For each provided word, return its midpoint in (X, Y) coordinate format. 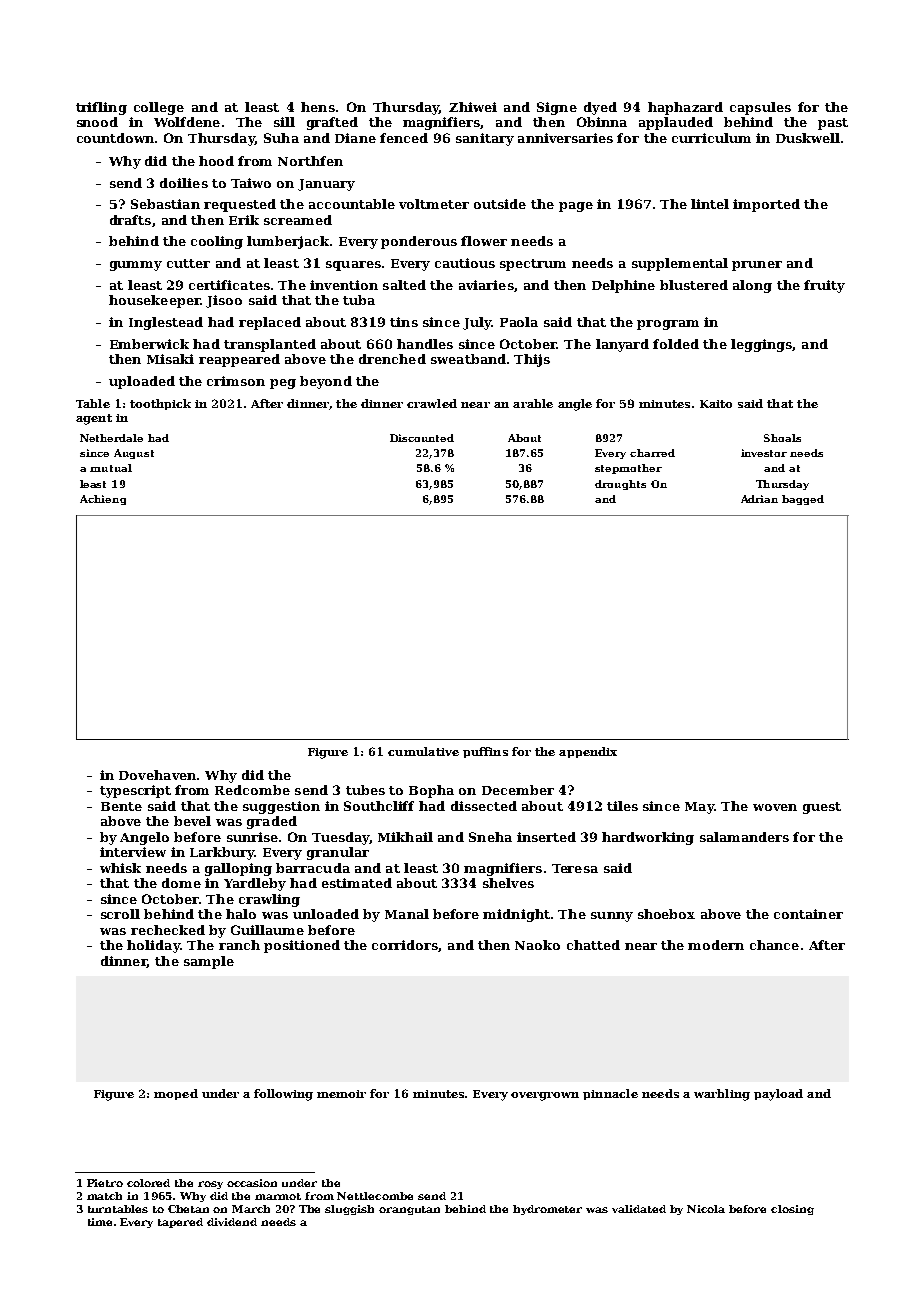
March (251, 1209)
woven (775, 807)
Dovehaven (157, 775)
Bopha (431, 791)
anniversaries (565, 138)
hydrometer (547, 1210)
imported (766, 205)
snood (97, 122)
